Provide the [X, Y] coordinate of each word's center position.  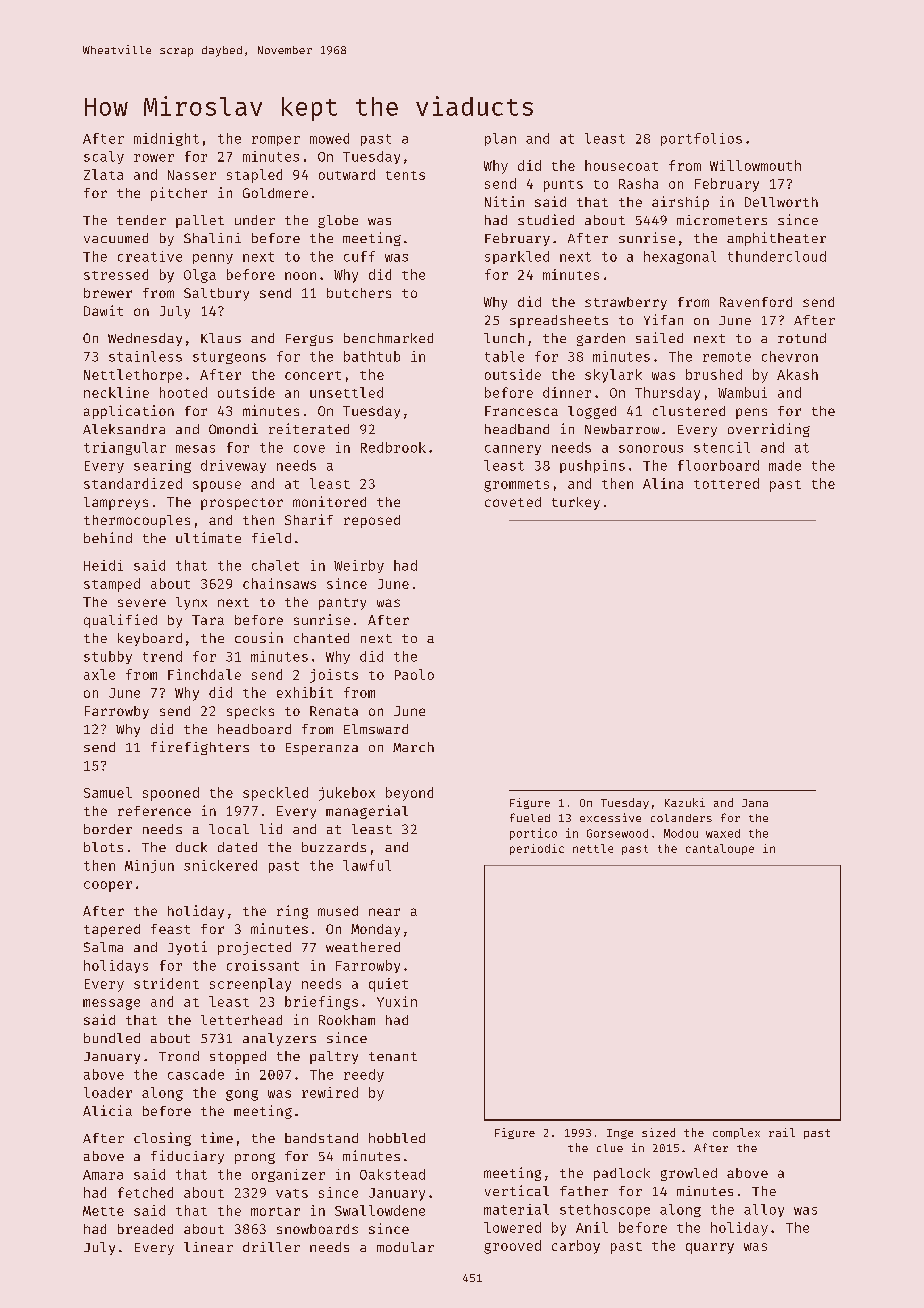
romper [276, 141]
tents [405, 175]
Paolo [414, 674]
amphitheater [776, 239]
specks [250, 712]
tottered [726, 483]
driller [271, 1247]
